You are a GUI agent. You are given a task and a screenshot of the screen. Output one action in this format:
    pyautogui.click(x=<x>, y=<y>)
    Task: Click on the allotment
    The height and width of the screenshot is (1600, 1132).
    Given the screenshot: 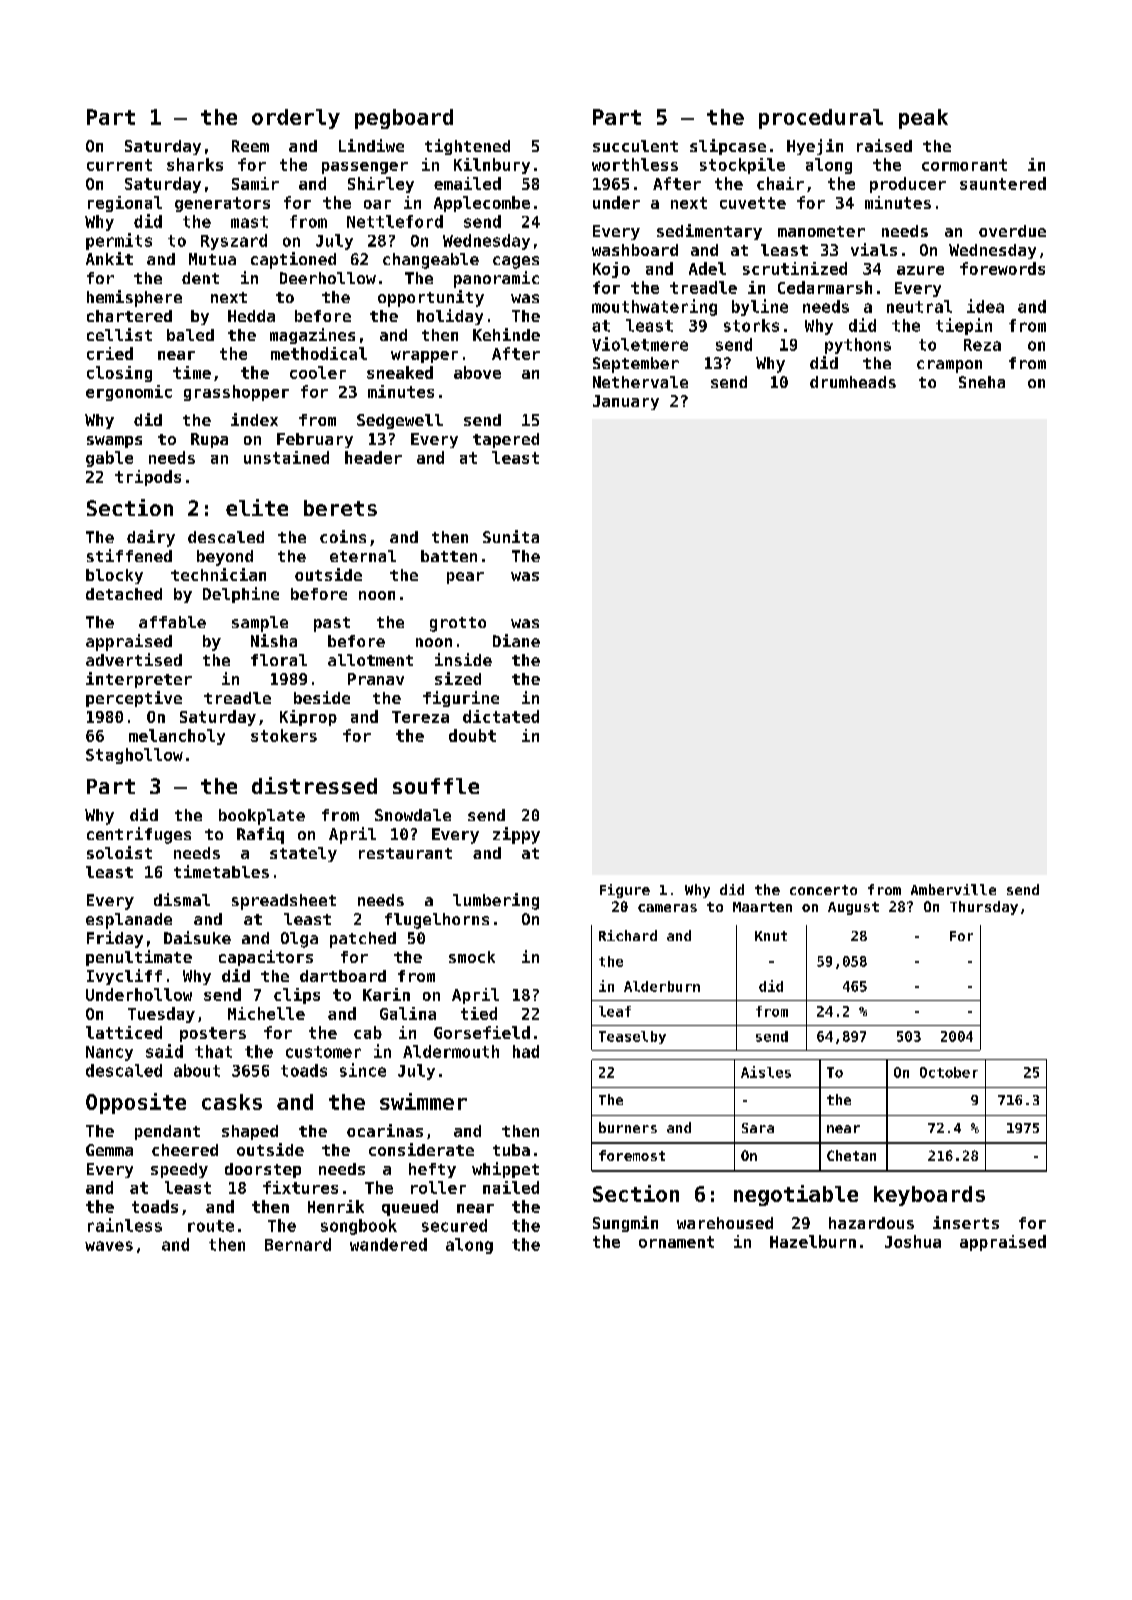 What is the action you would take?
    pyautogui.click(x=370, y=660)
